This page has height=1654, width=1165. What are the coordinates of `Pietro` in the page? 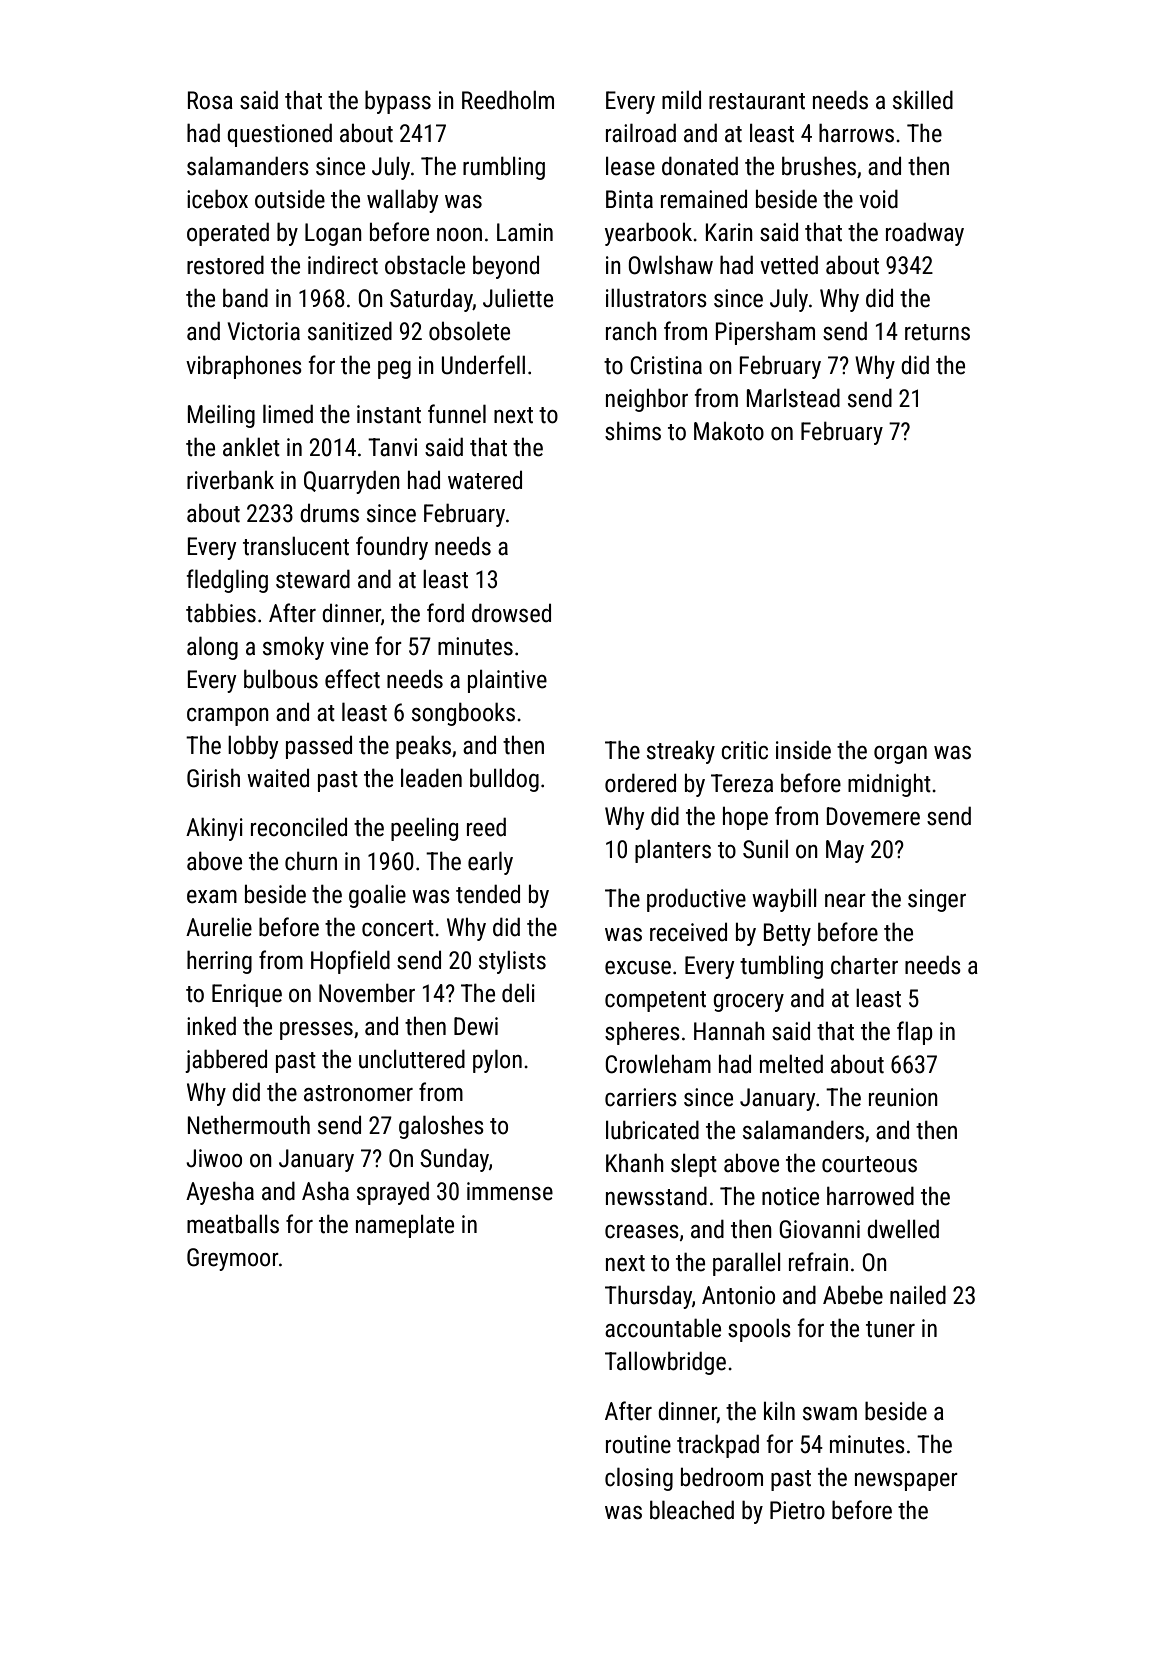 It's located at (797, 1510).
